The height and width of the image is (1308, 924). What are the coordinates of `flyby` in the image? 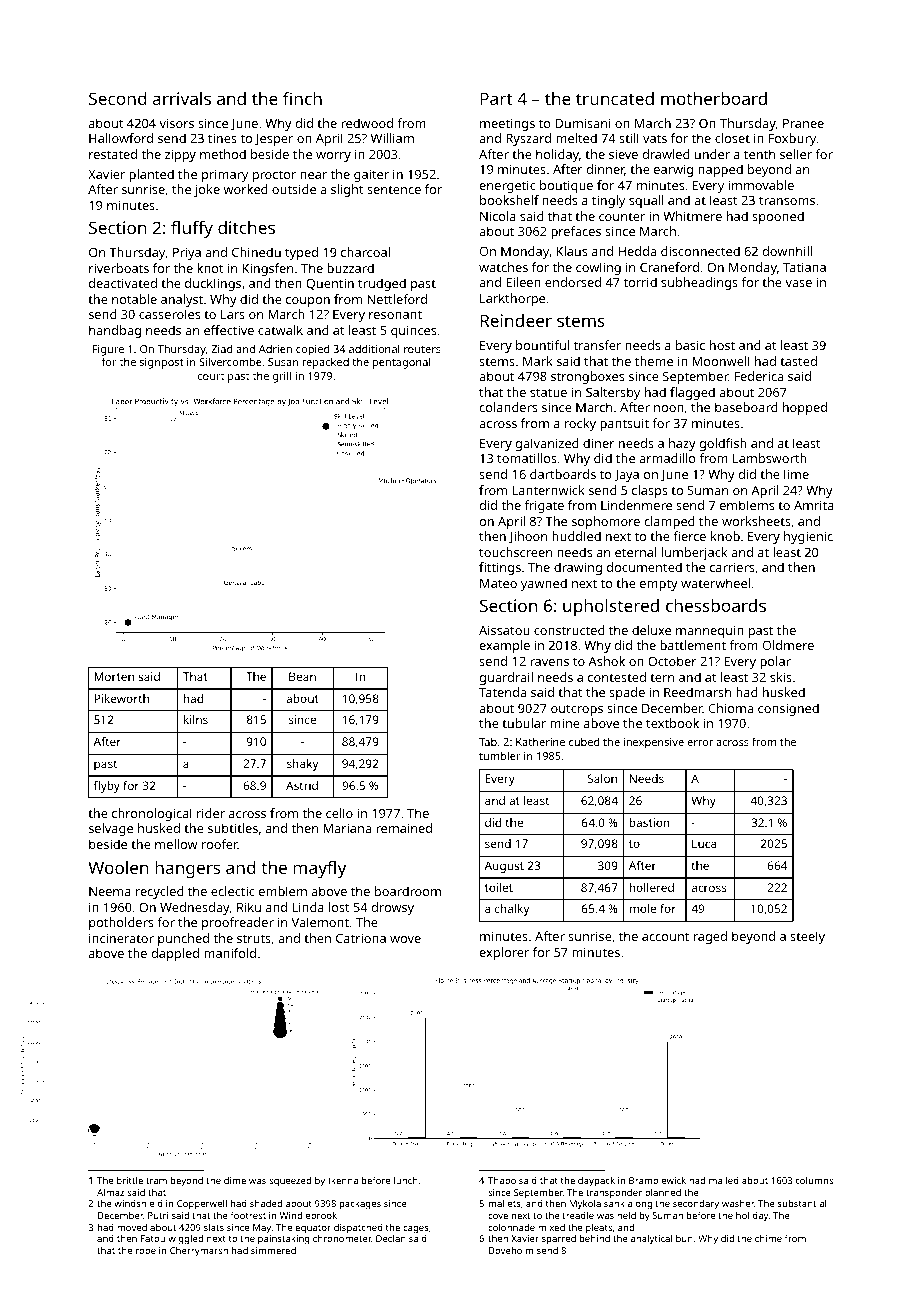 It's located at (107, 787).
